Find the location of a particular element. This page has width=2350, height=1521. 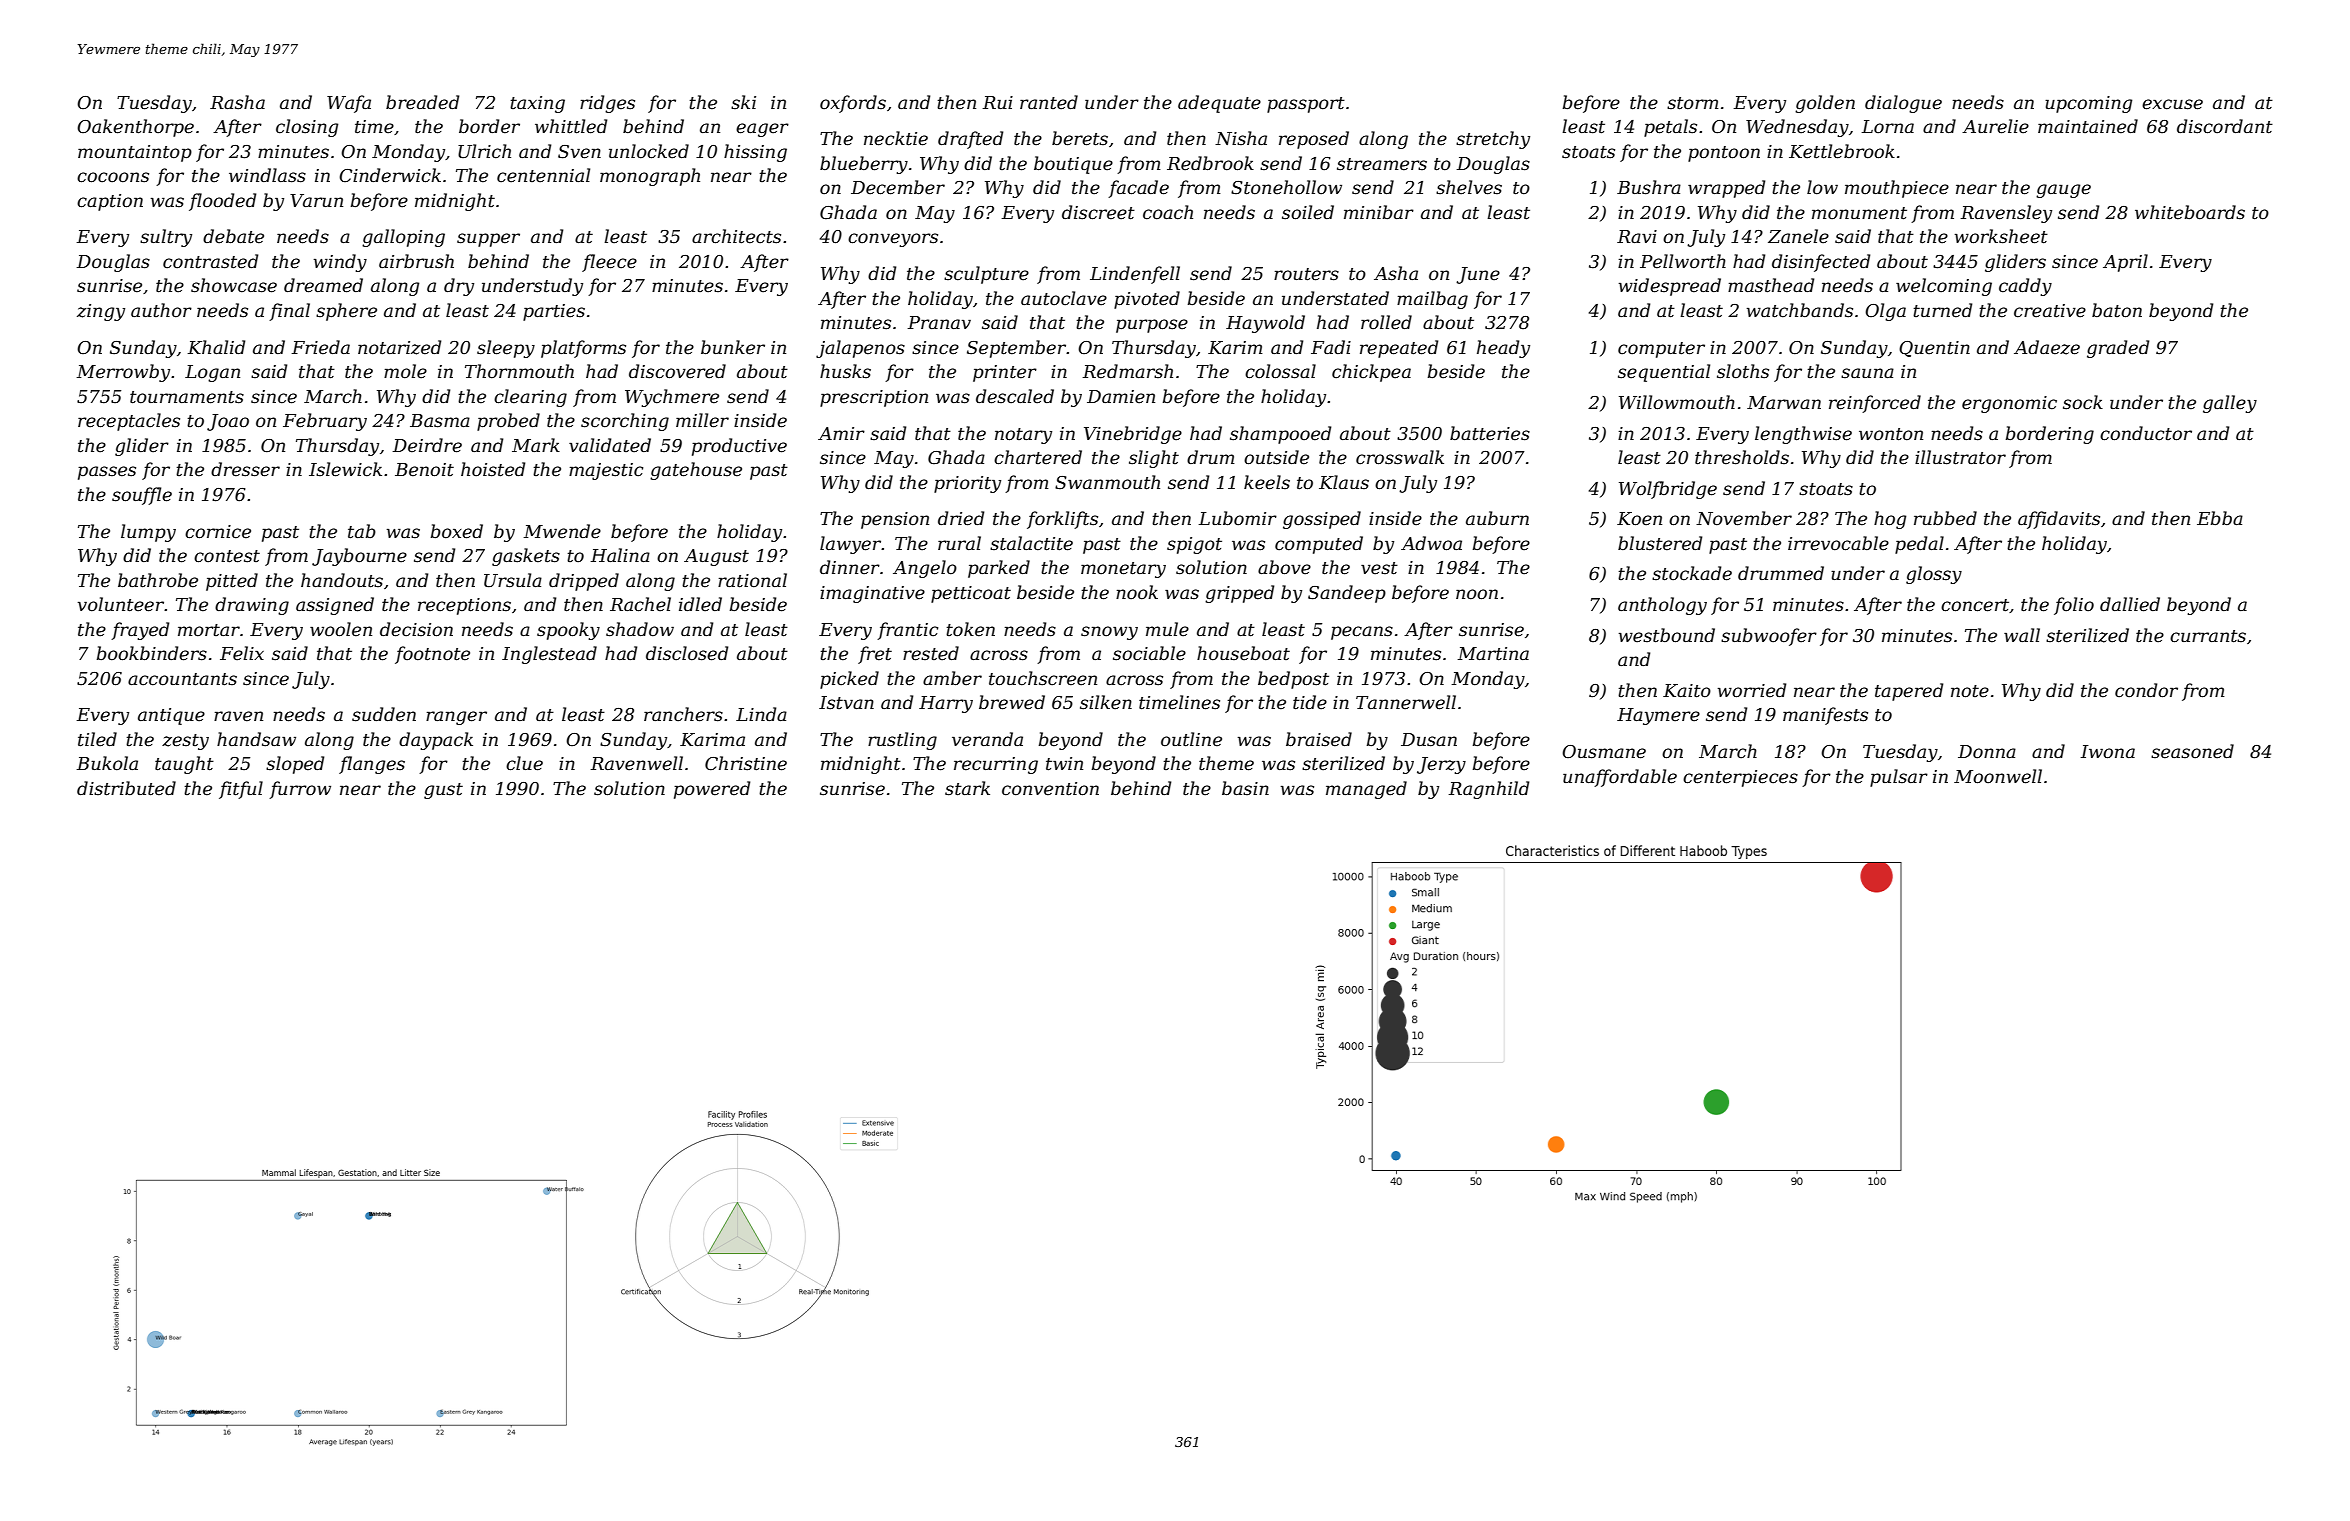

upcoming is located at coordinates (2088, 104).
